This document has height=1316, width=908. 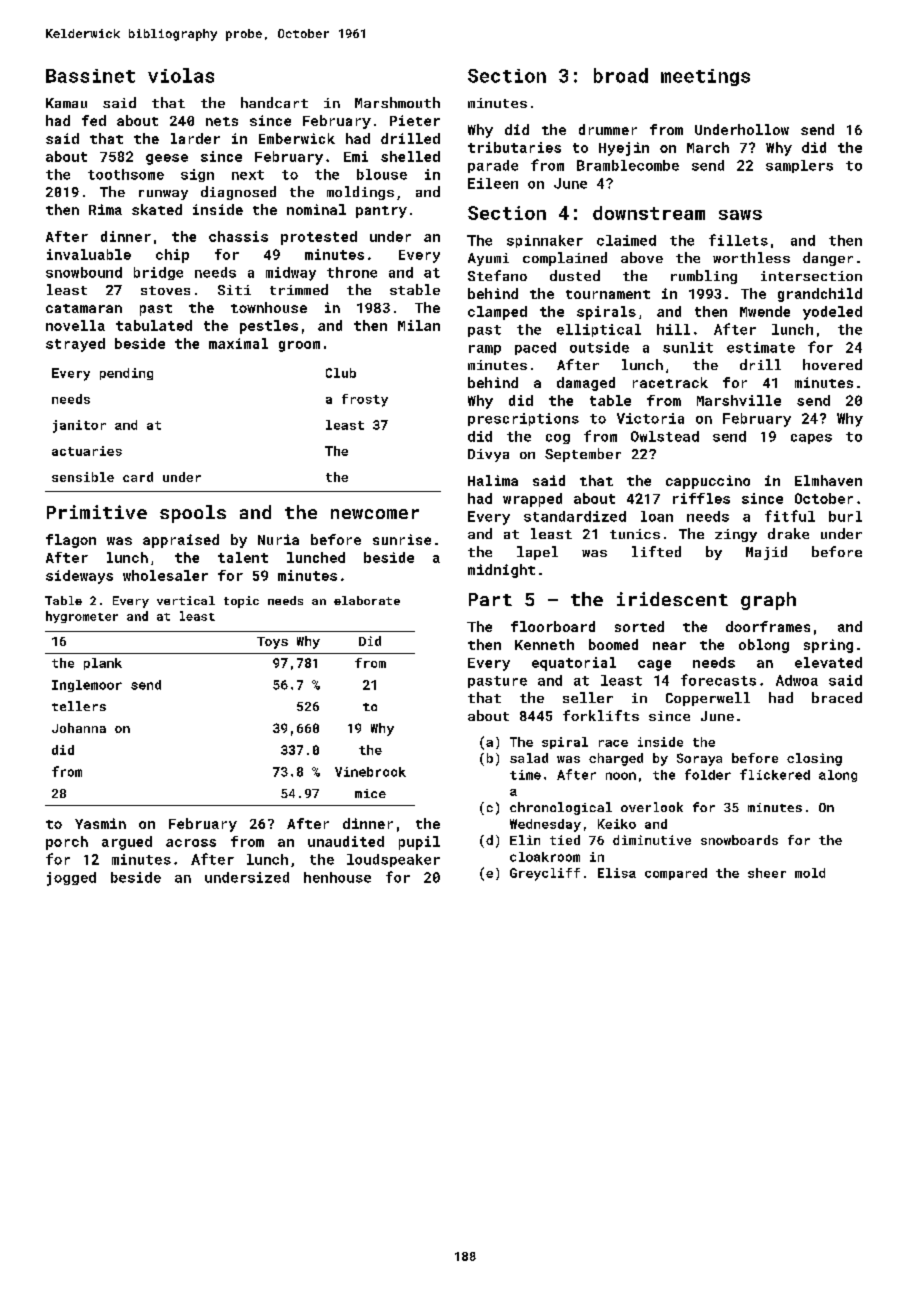 What do you see at coordinates (402, 539) in the document?
I see `sunrise` at bounding box center [402, 539].
